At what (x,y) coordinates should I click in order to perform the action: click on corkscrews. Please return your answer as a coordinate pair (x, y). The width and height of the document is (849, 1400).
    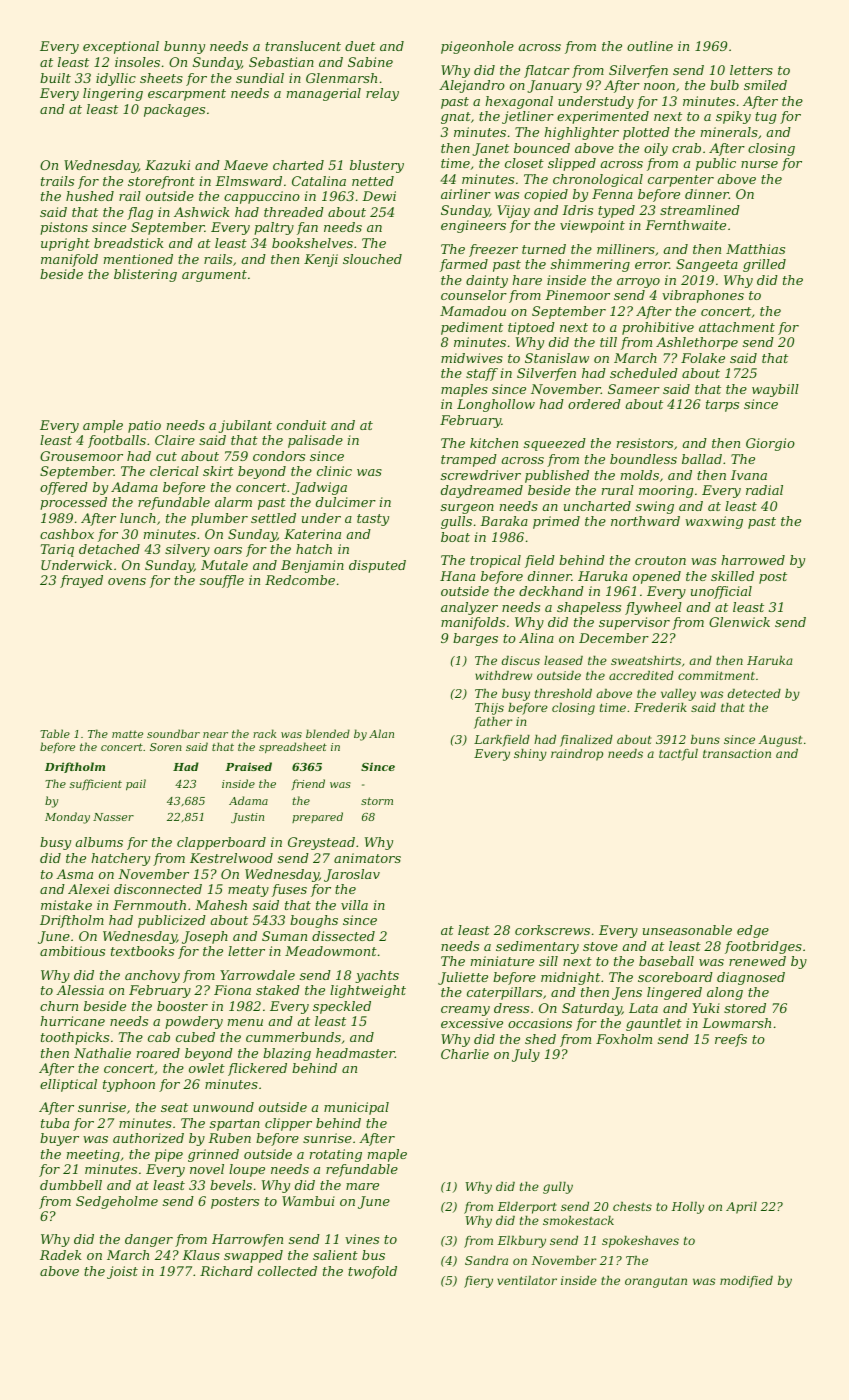
    Looking at the image, I should click on (552, 930).
